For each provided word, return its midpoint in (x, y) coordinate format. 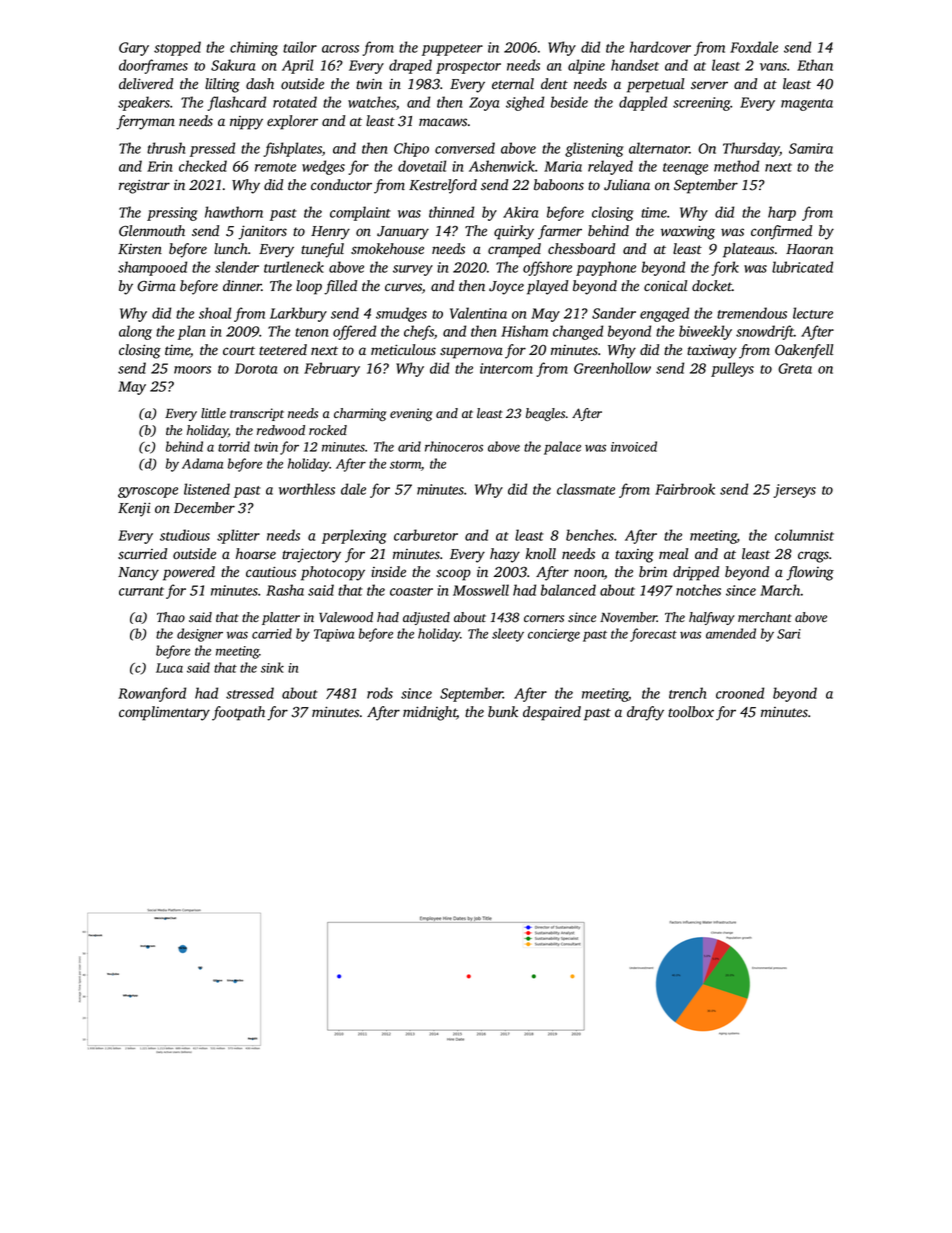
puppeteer (452, 50)
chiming (254, 48)
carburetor (426, 535)
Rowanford (152, 694)
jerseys (794, 491)
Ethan (815, 65)
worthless (307, 489)
